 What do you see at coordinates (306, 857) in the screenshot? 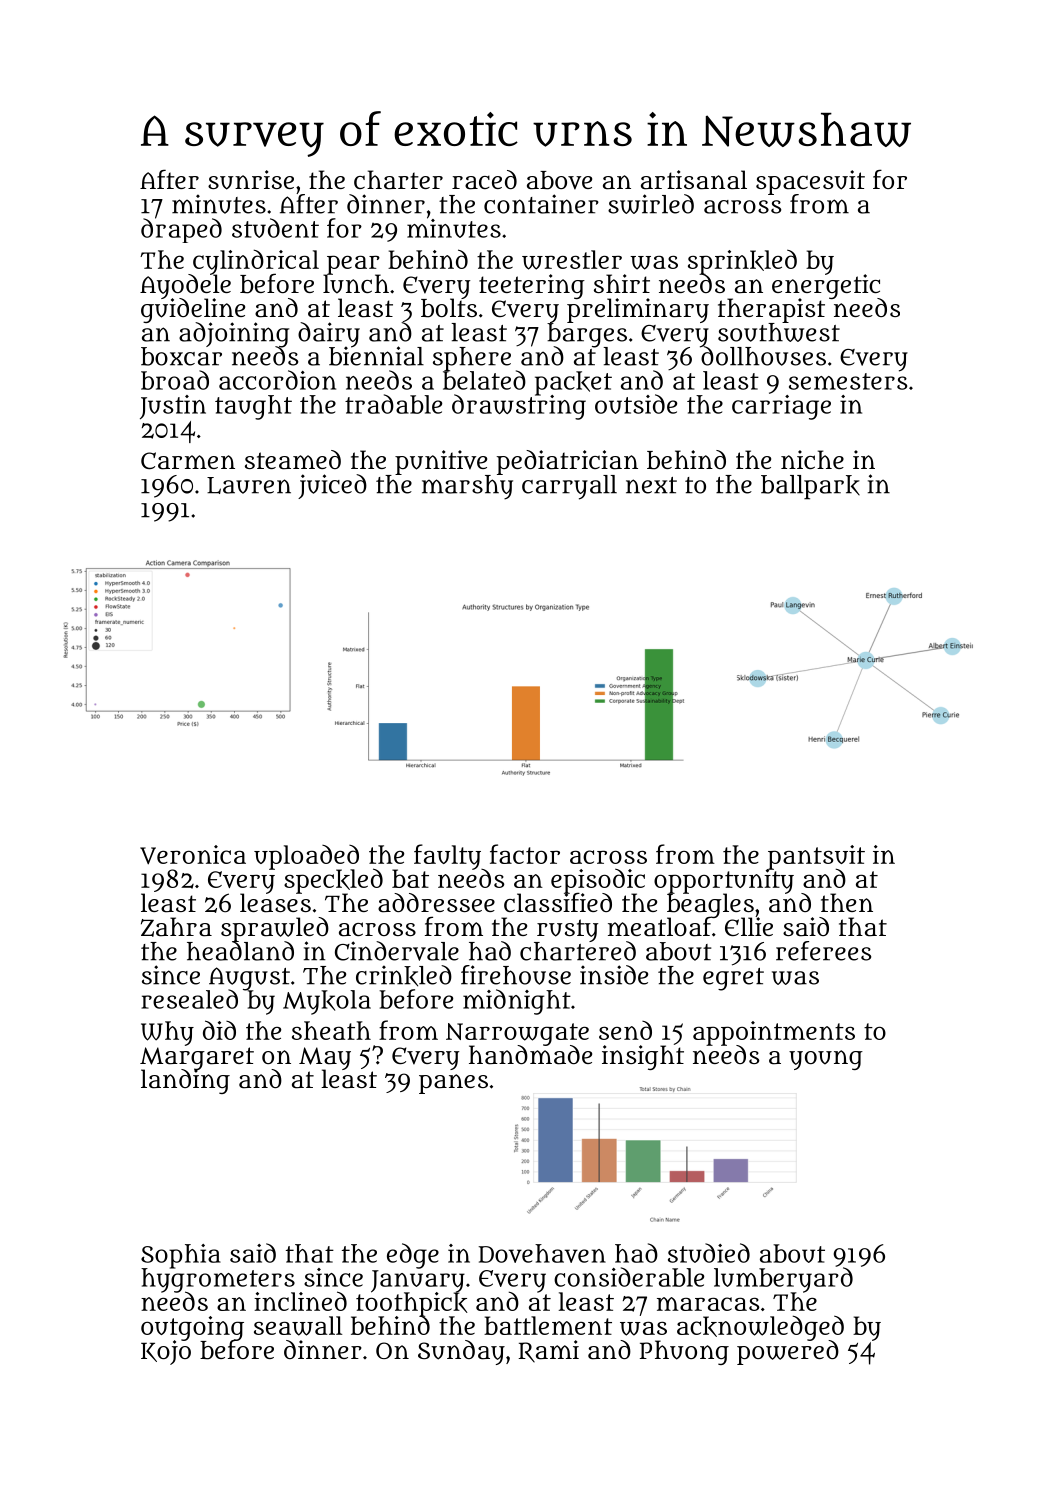
I see `uploaded` at bounding box center [306, 857].
